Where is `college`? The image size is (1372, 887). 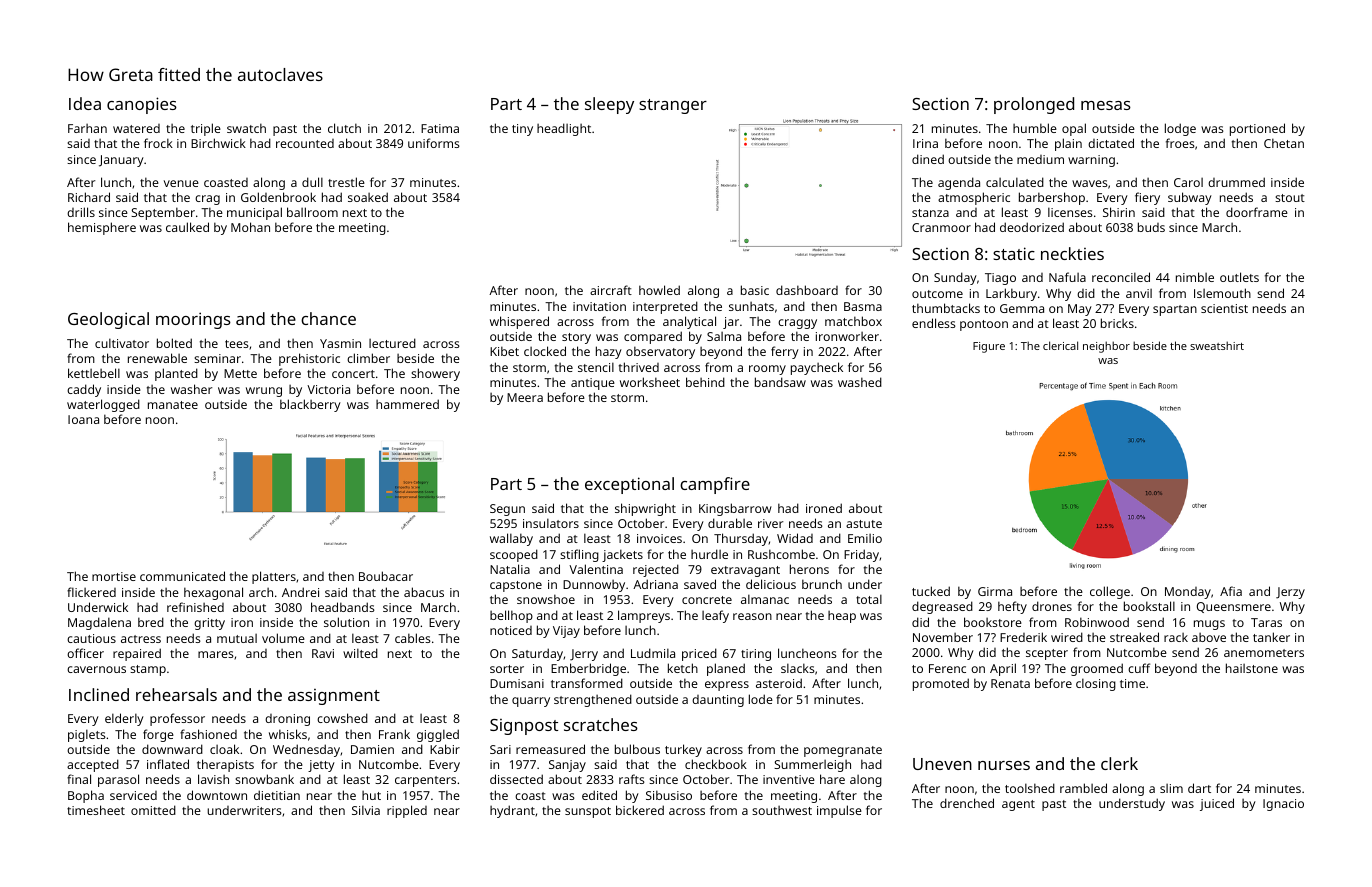 college is located at coordinates (1110, 592).
